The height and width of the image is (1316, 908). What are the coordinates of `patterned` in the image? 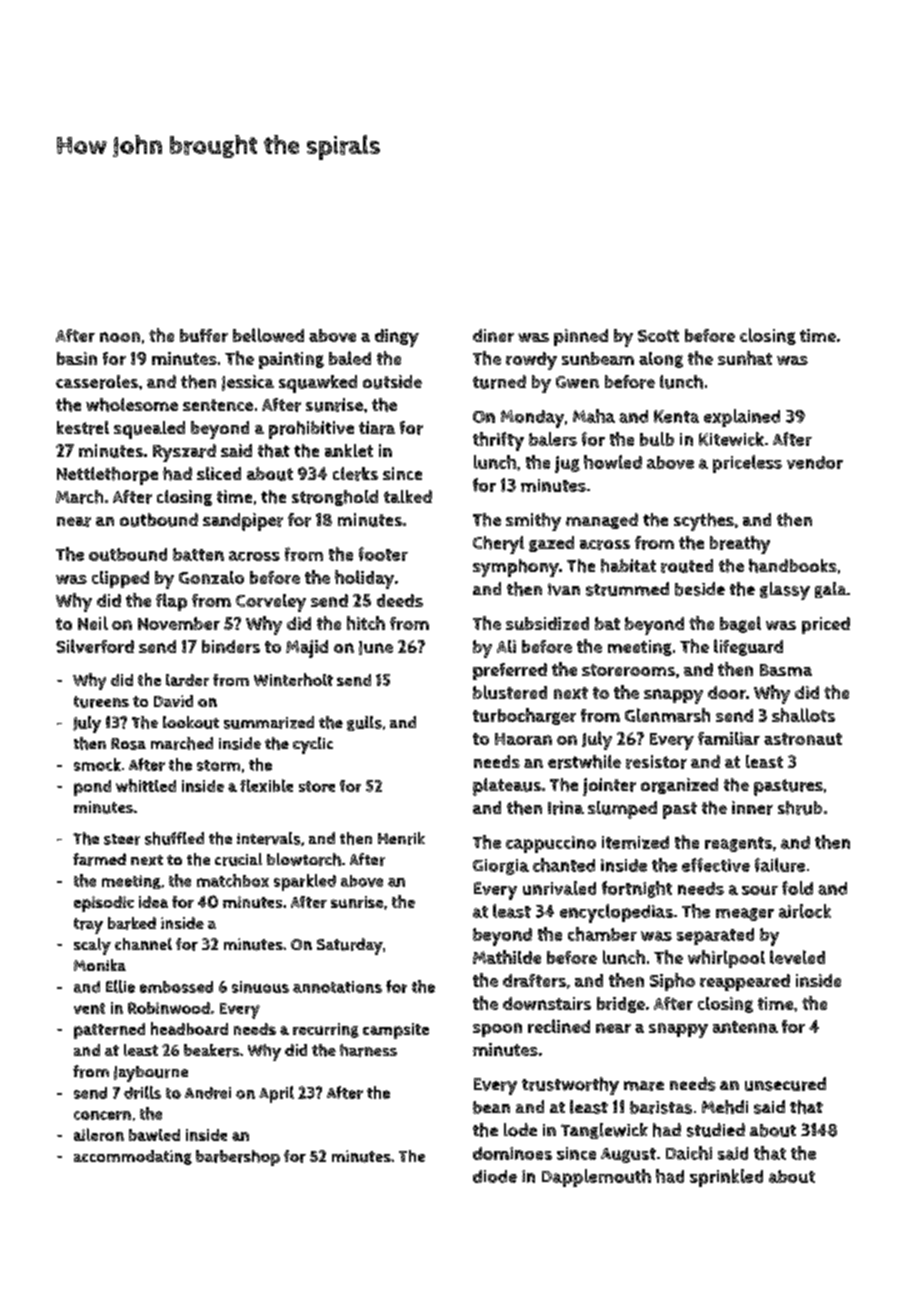 It's located at (109, 1031).
